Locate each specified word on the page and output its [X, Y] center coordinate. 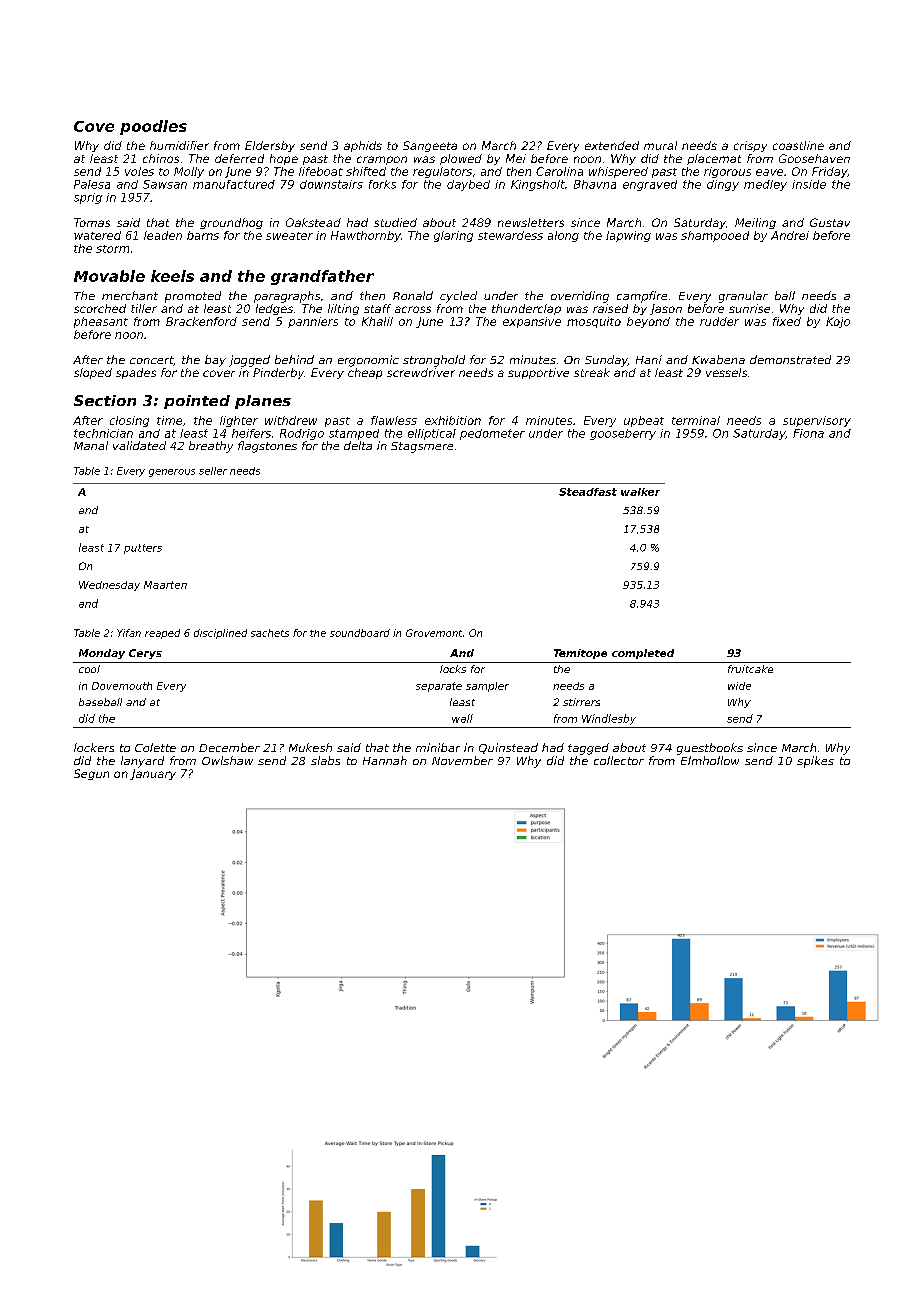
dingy [723, 185]
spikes [815, 762]
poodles [153, 127]
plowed [461, 159]
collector [619, 760]
